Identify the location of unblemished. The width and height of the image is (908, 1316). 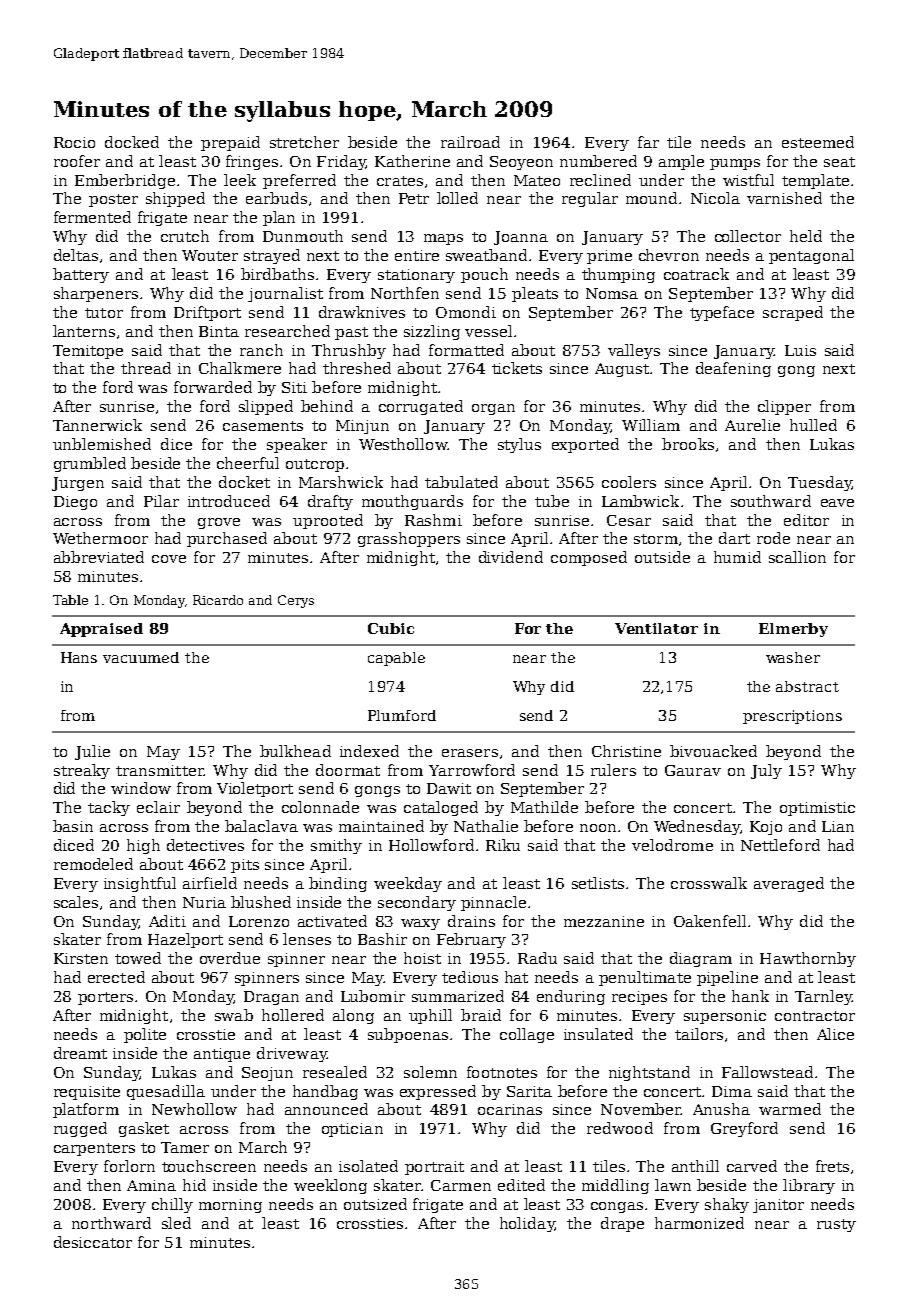
(102, 444).
